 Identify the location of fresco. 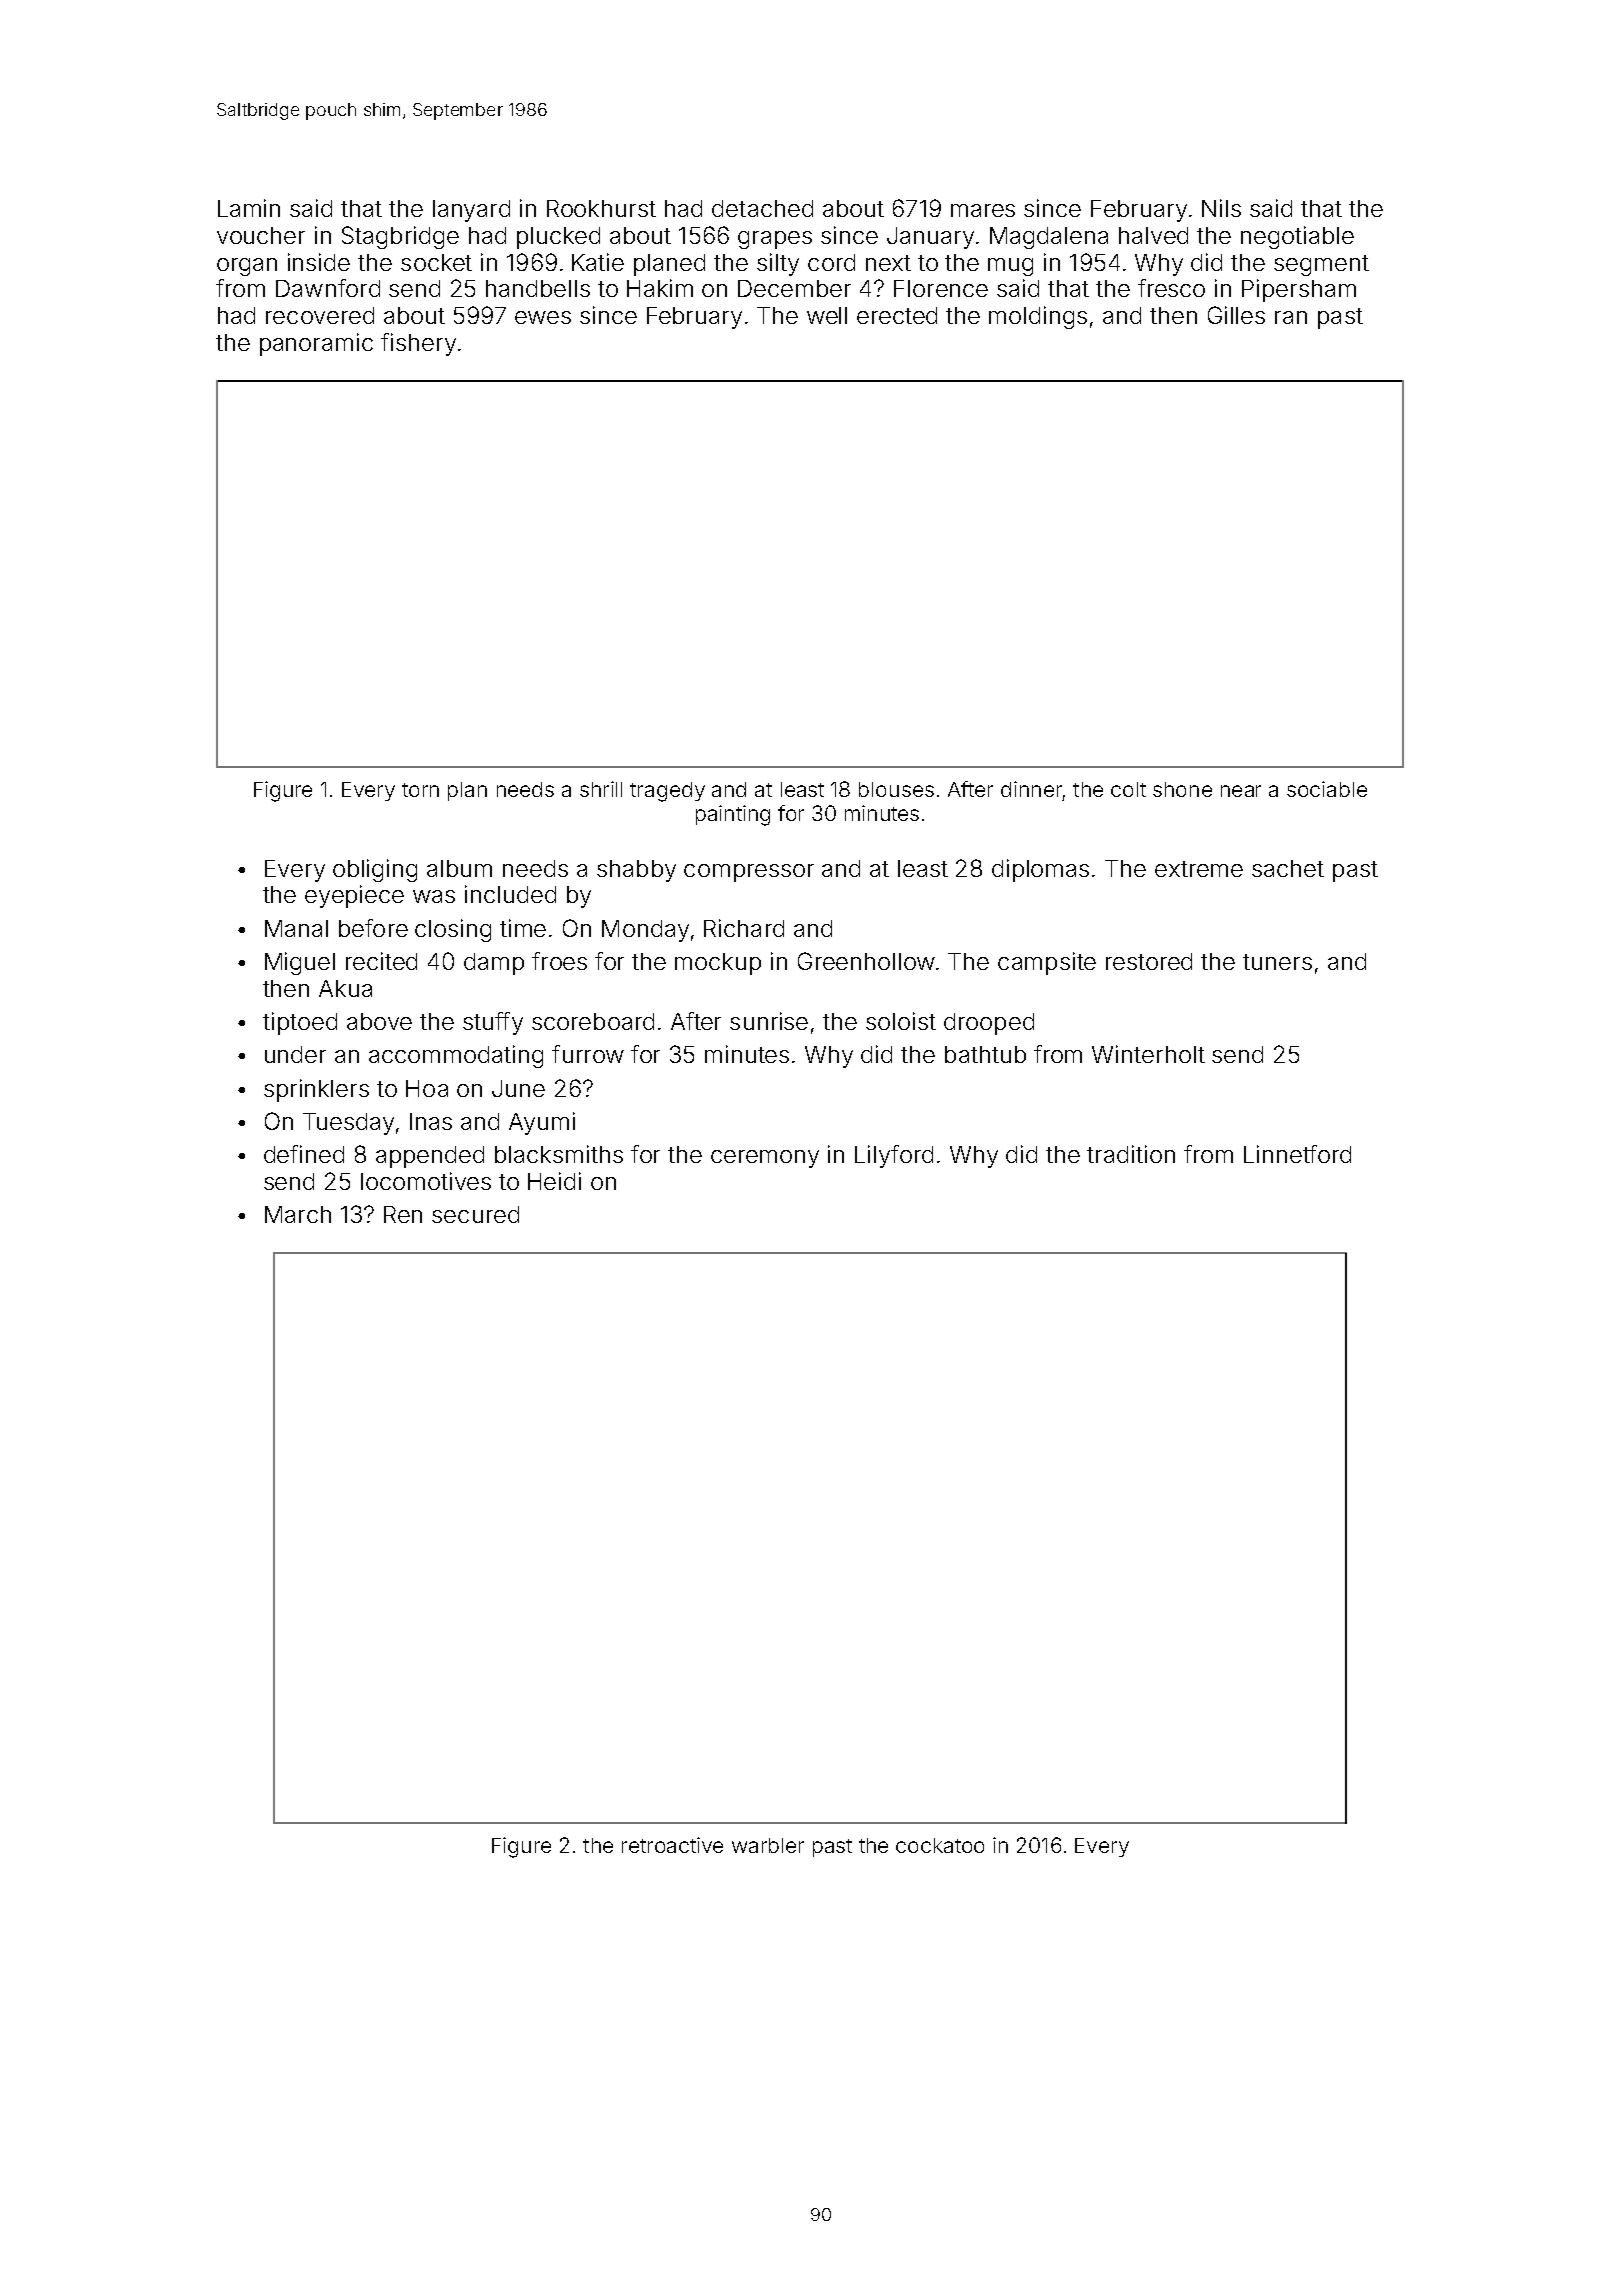
(1171, 288).
